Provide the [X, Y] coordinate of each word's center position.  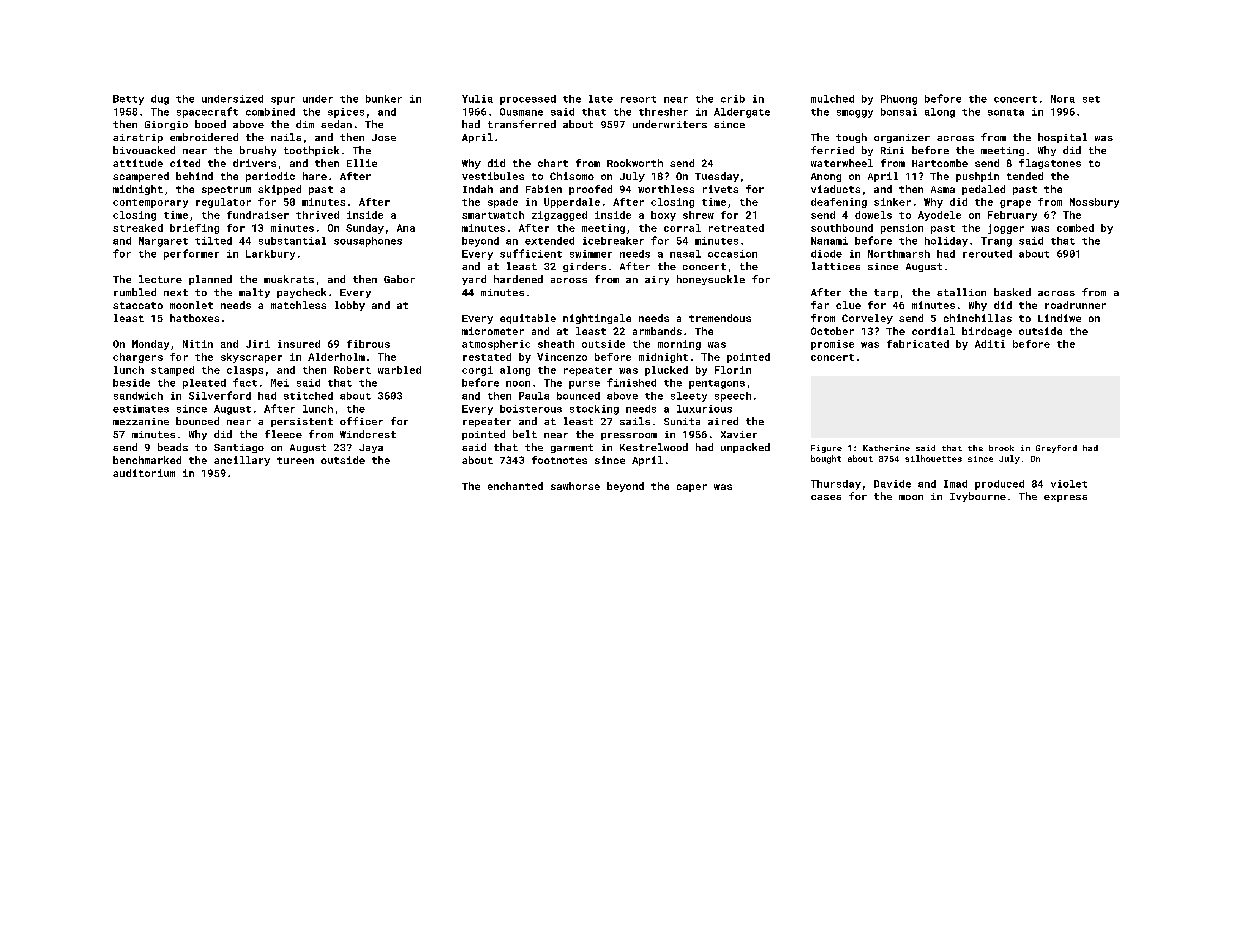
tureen [295, 460]
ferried [832, 150]
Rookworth [635, 163]
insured [299, 344]
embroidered [204, 137]
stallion [961, 292]
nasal [685, 254]
